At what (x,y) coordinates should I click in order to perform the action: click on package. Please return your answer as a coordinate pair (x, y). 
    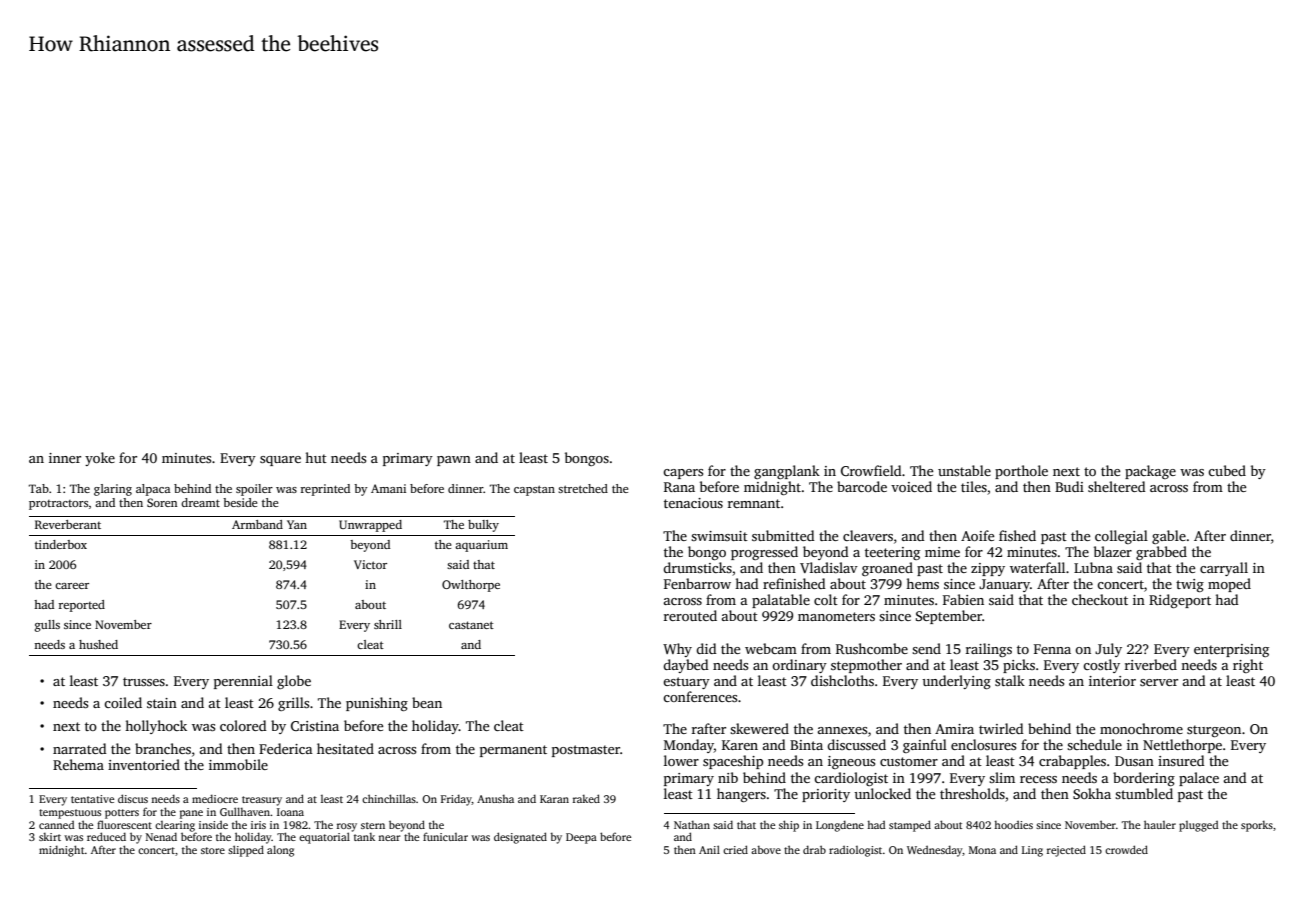
    Looking at the image, I should click on (1150, 472).
